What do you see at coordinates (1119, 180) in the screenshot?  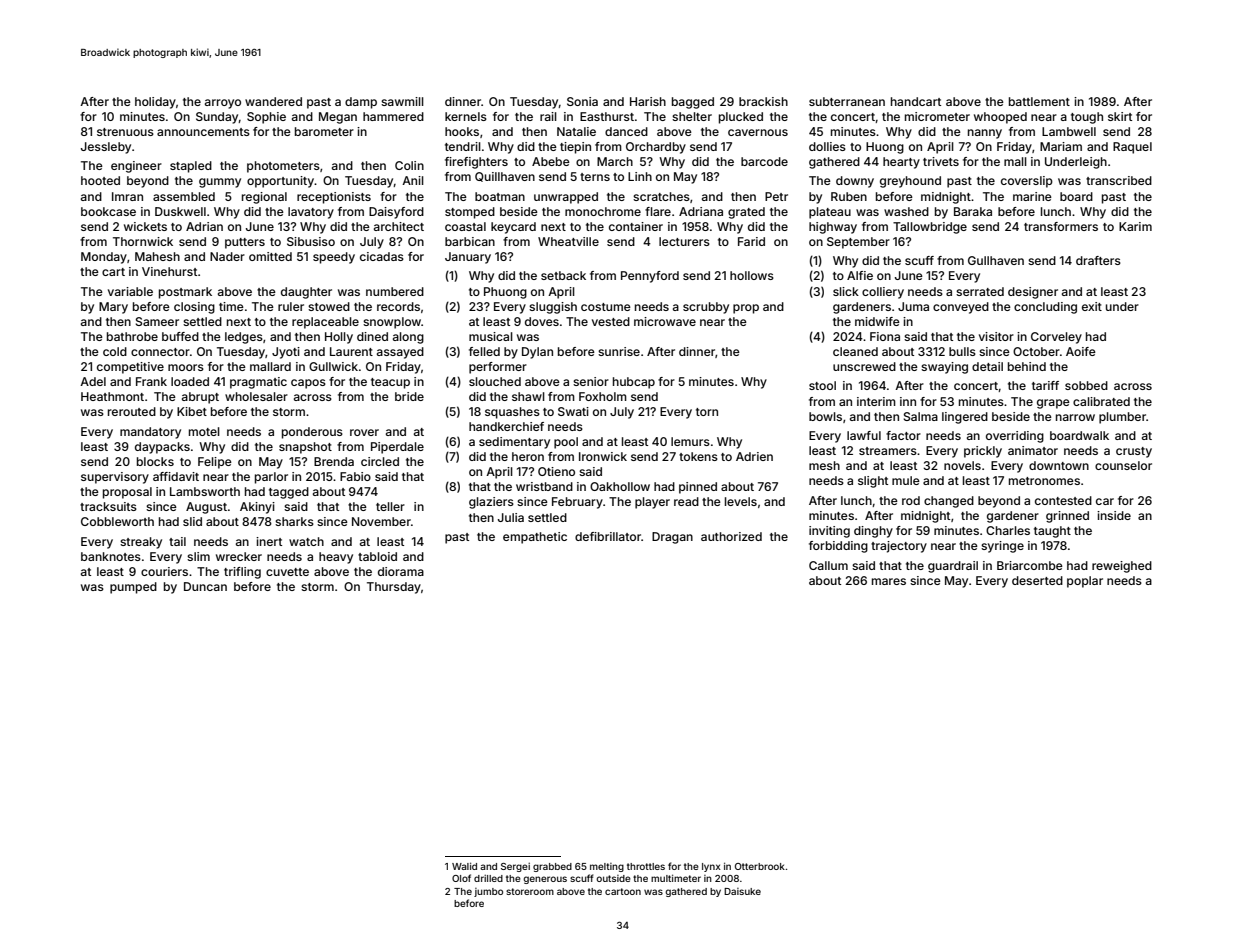 I see `transcribed` at bounding box center [1119, 180].
